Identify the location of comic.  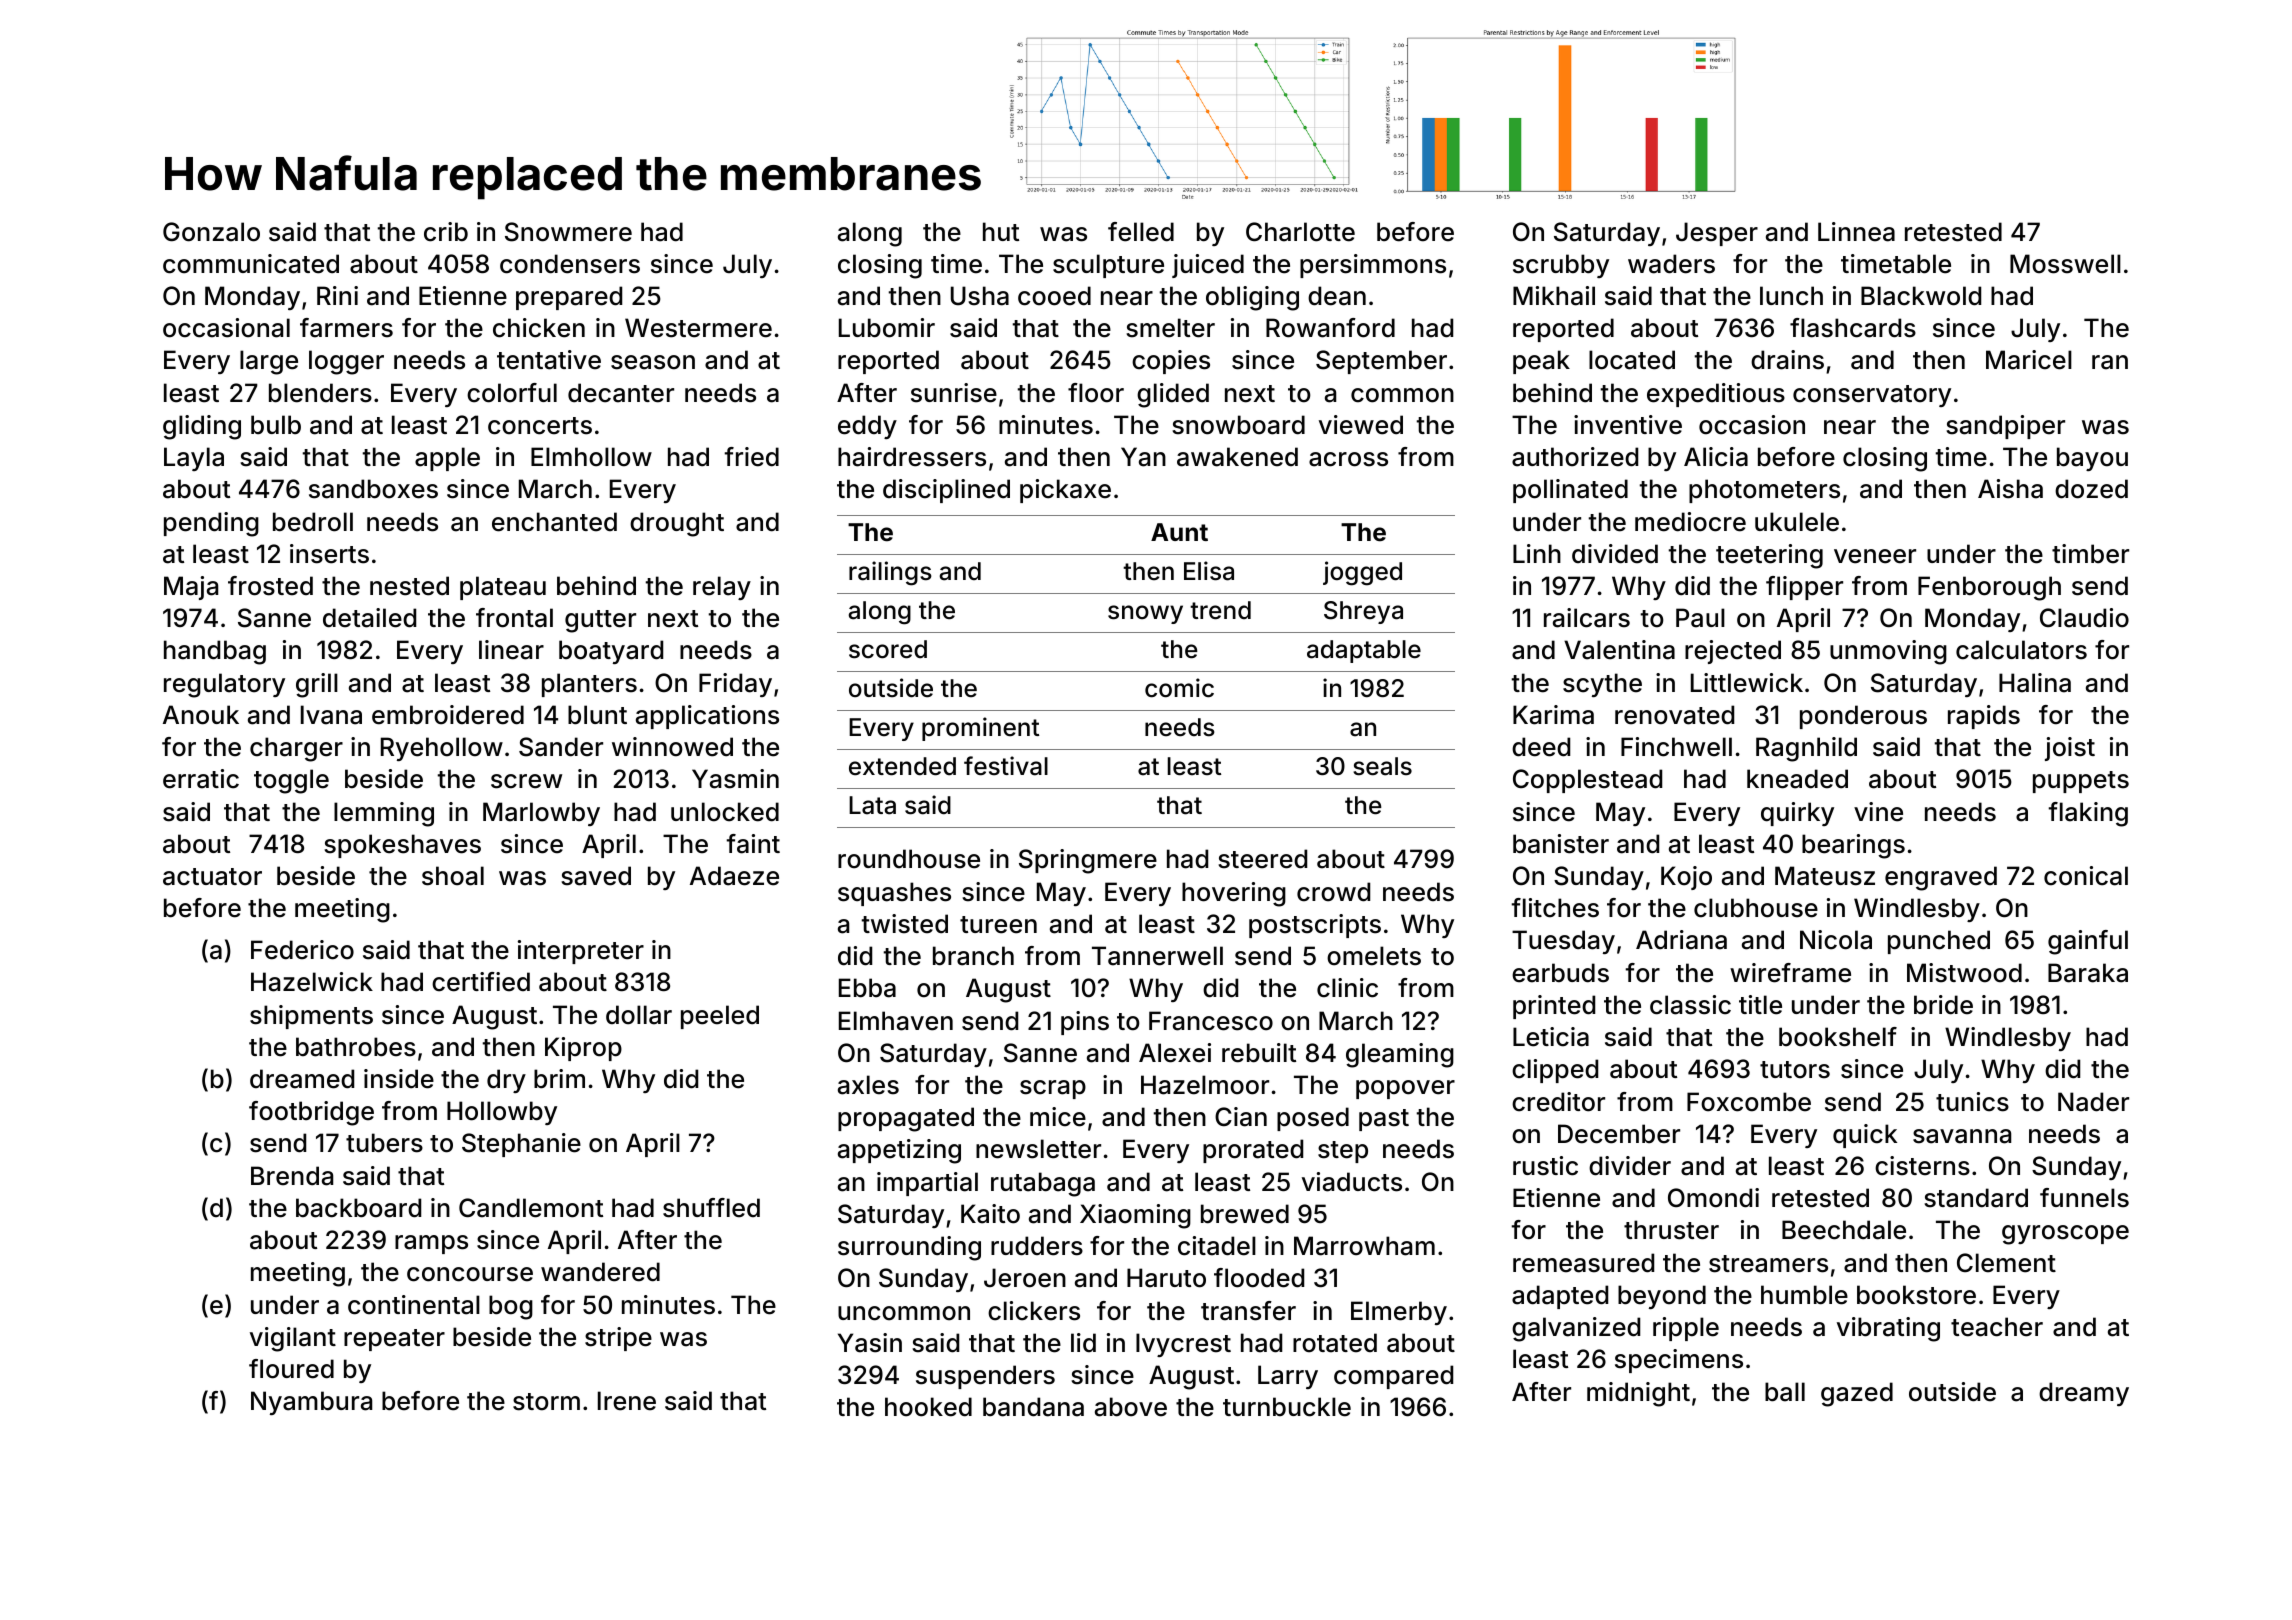
(1179, 688).
